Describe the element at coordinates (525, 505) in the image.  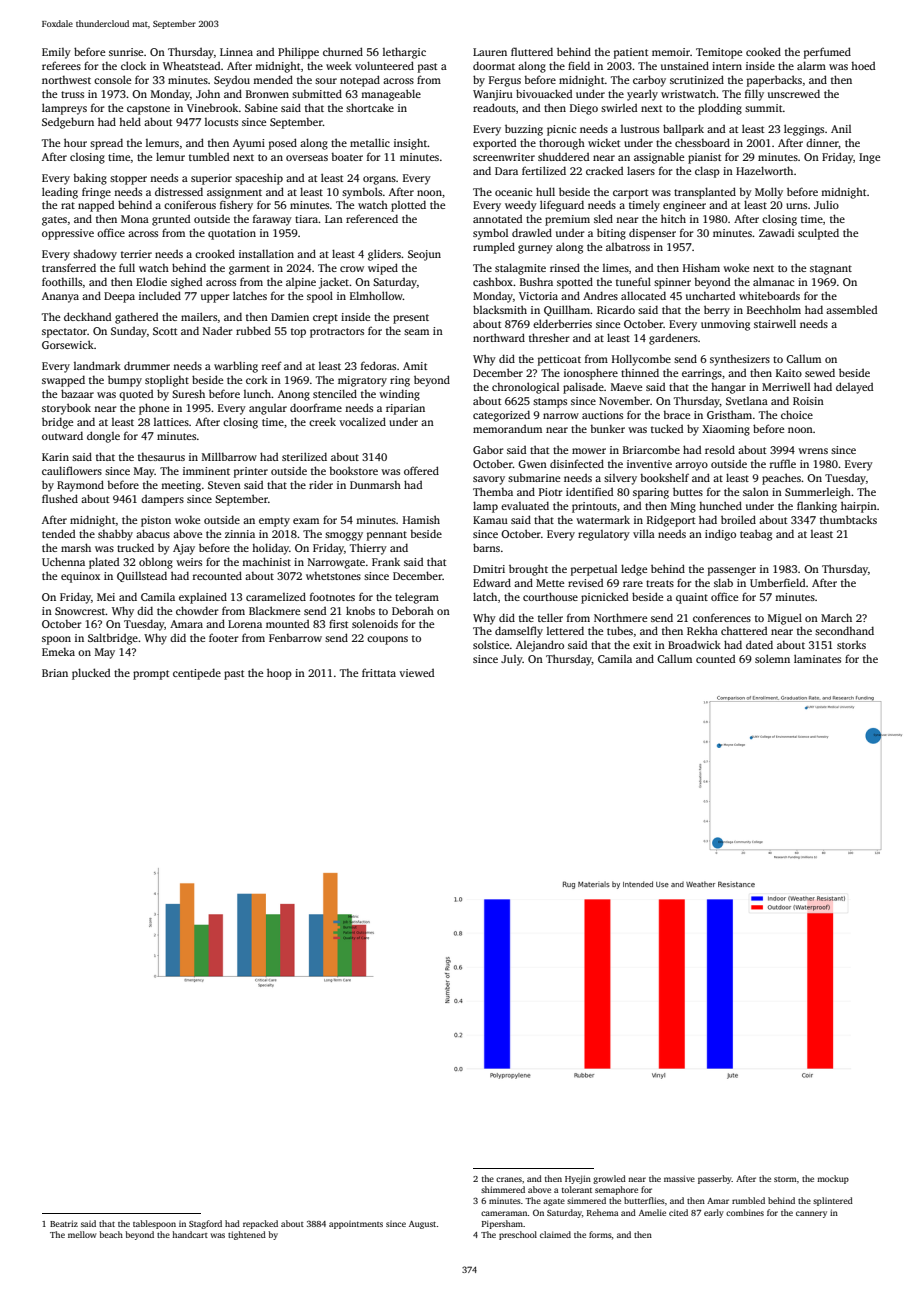
I see `evaluated` at that location.
